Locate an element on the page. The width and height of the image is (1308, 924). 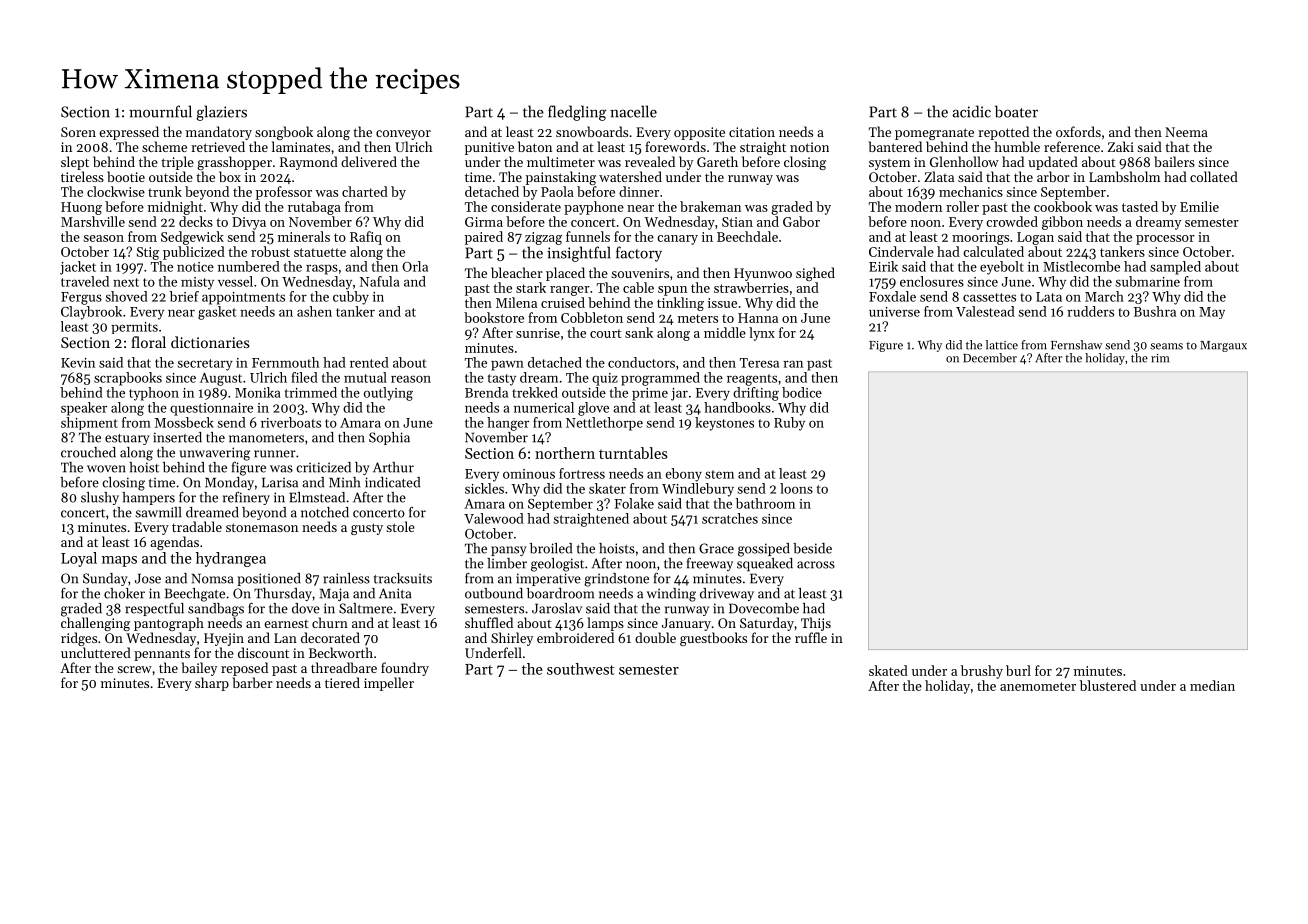
eyebolt is located at coordinates (1002, 268).
